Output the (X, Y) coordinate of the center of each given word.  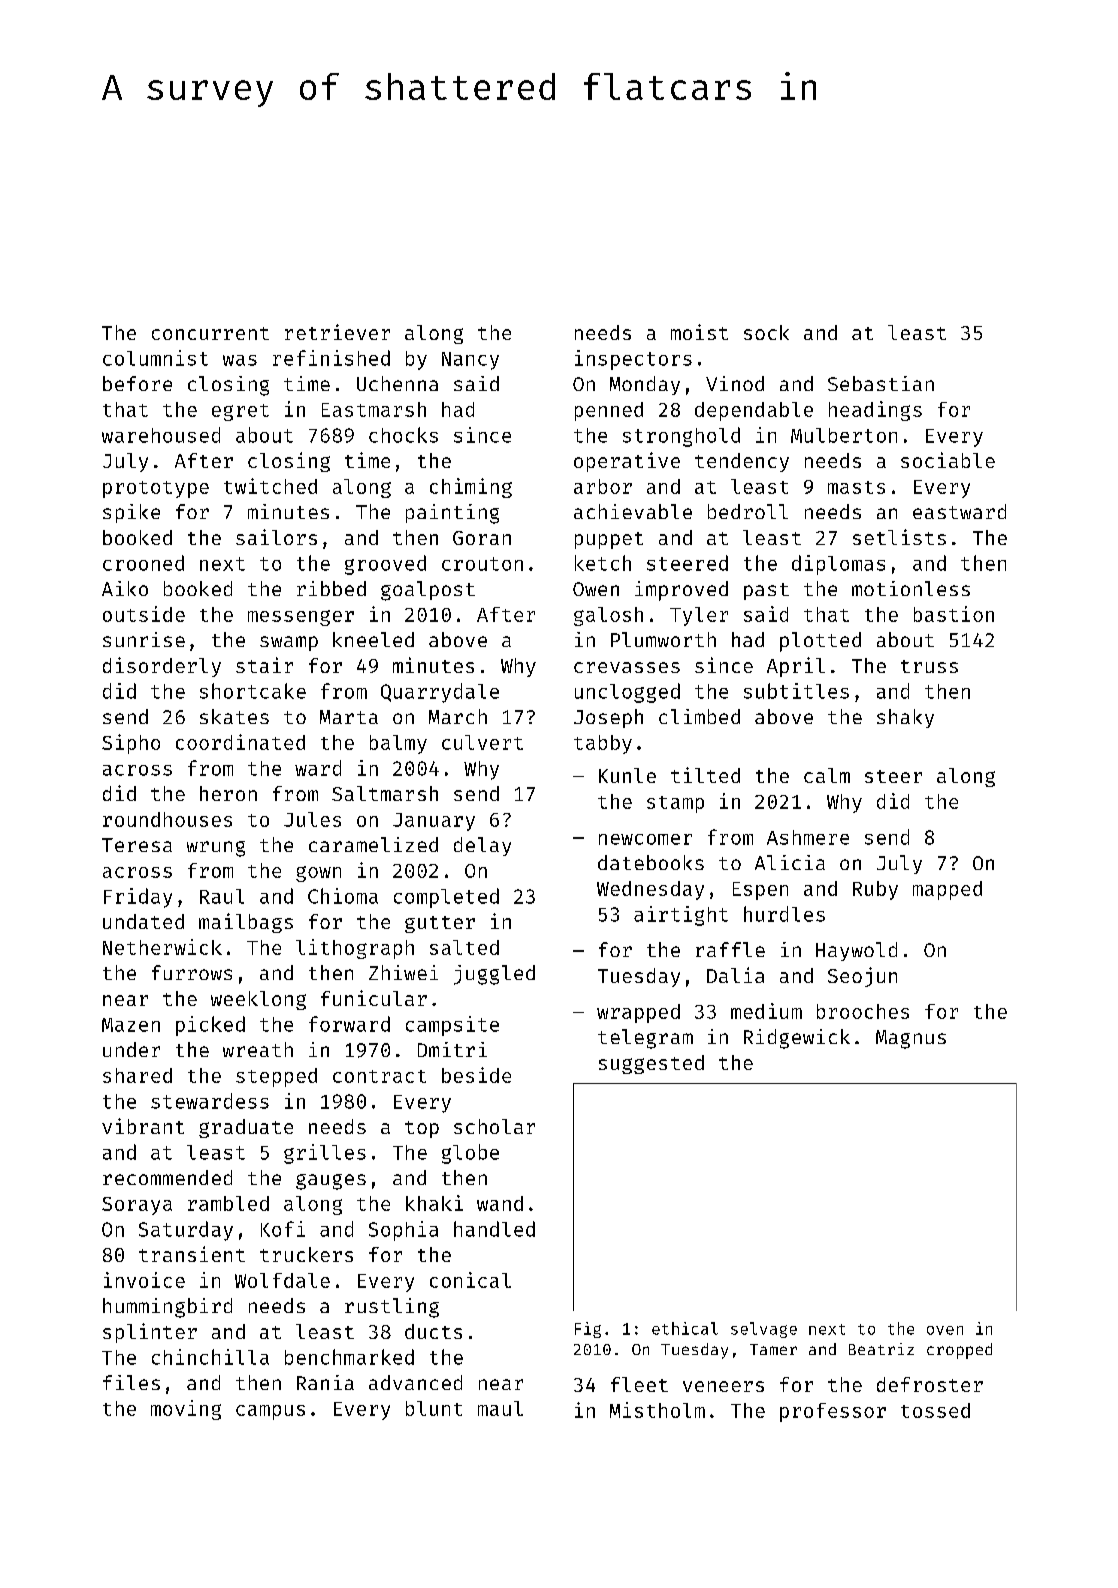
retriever (337, 332)
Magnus (911, 1039)
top (422, 1129)
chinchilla (210, 1357)
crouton (482, 564)
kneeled (373, 639)
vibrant (143, 1126)
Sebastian (881, 383)
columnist (155, 358)
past (766, 591)
